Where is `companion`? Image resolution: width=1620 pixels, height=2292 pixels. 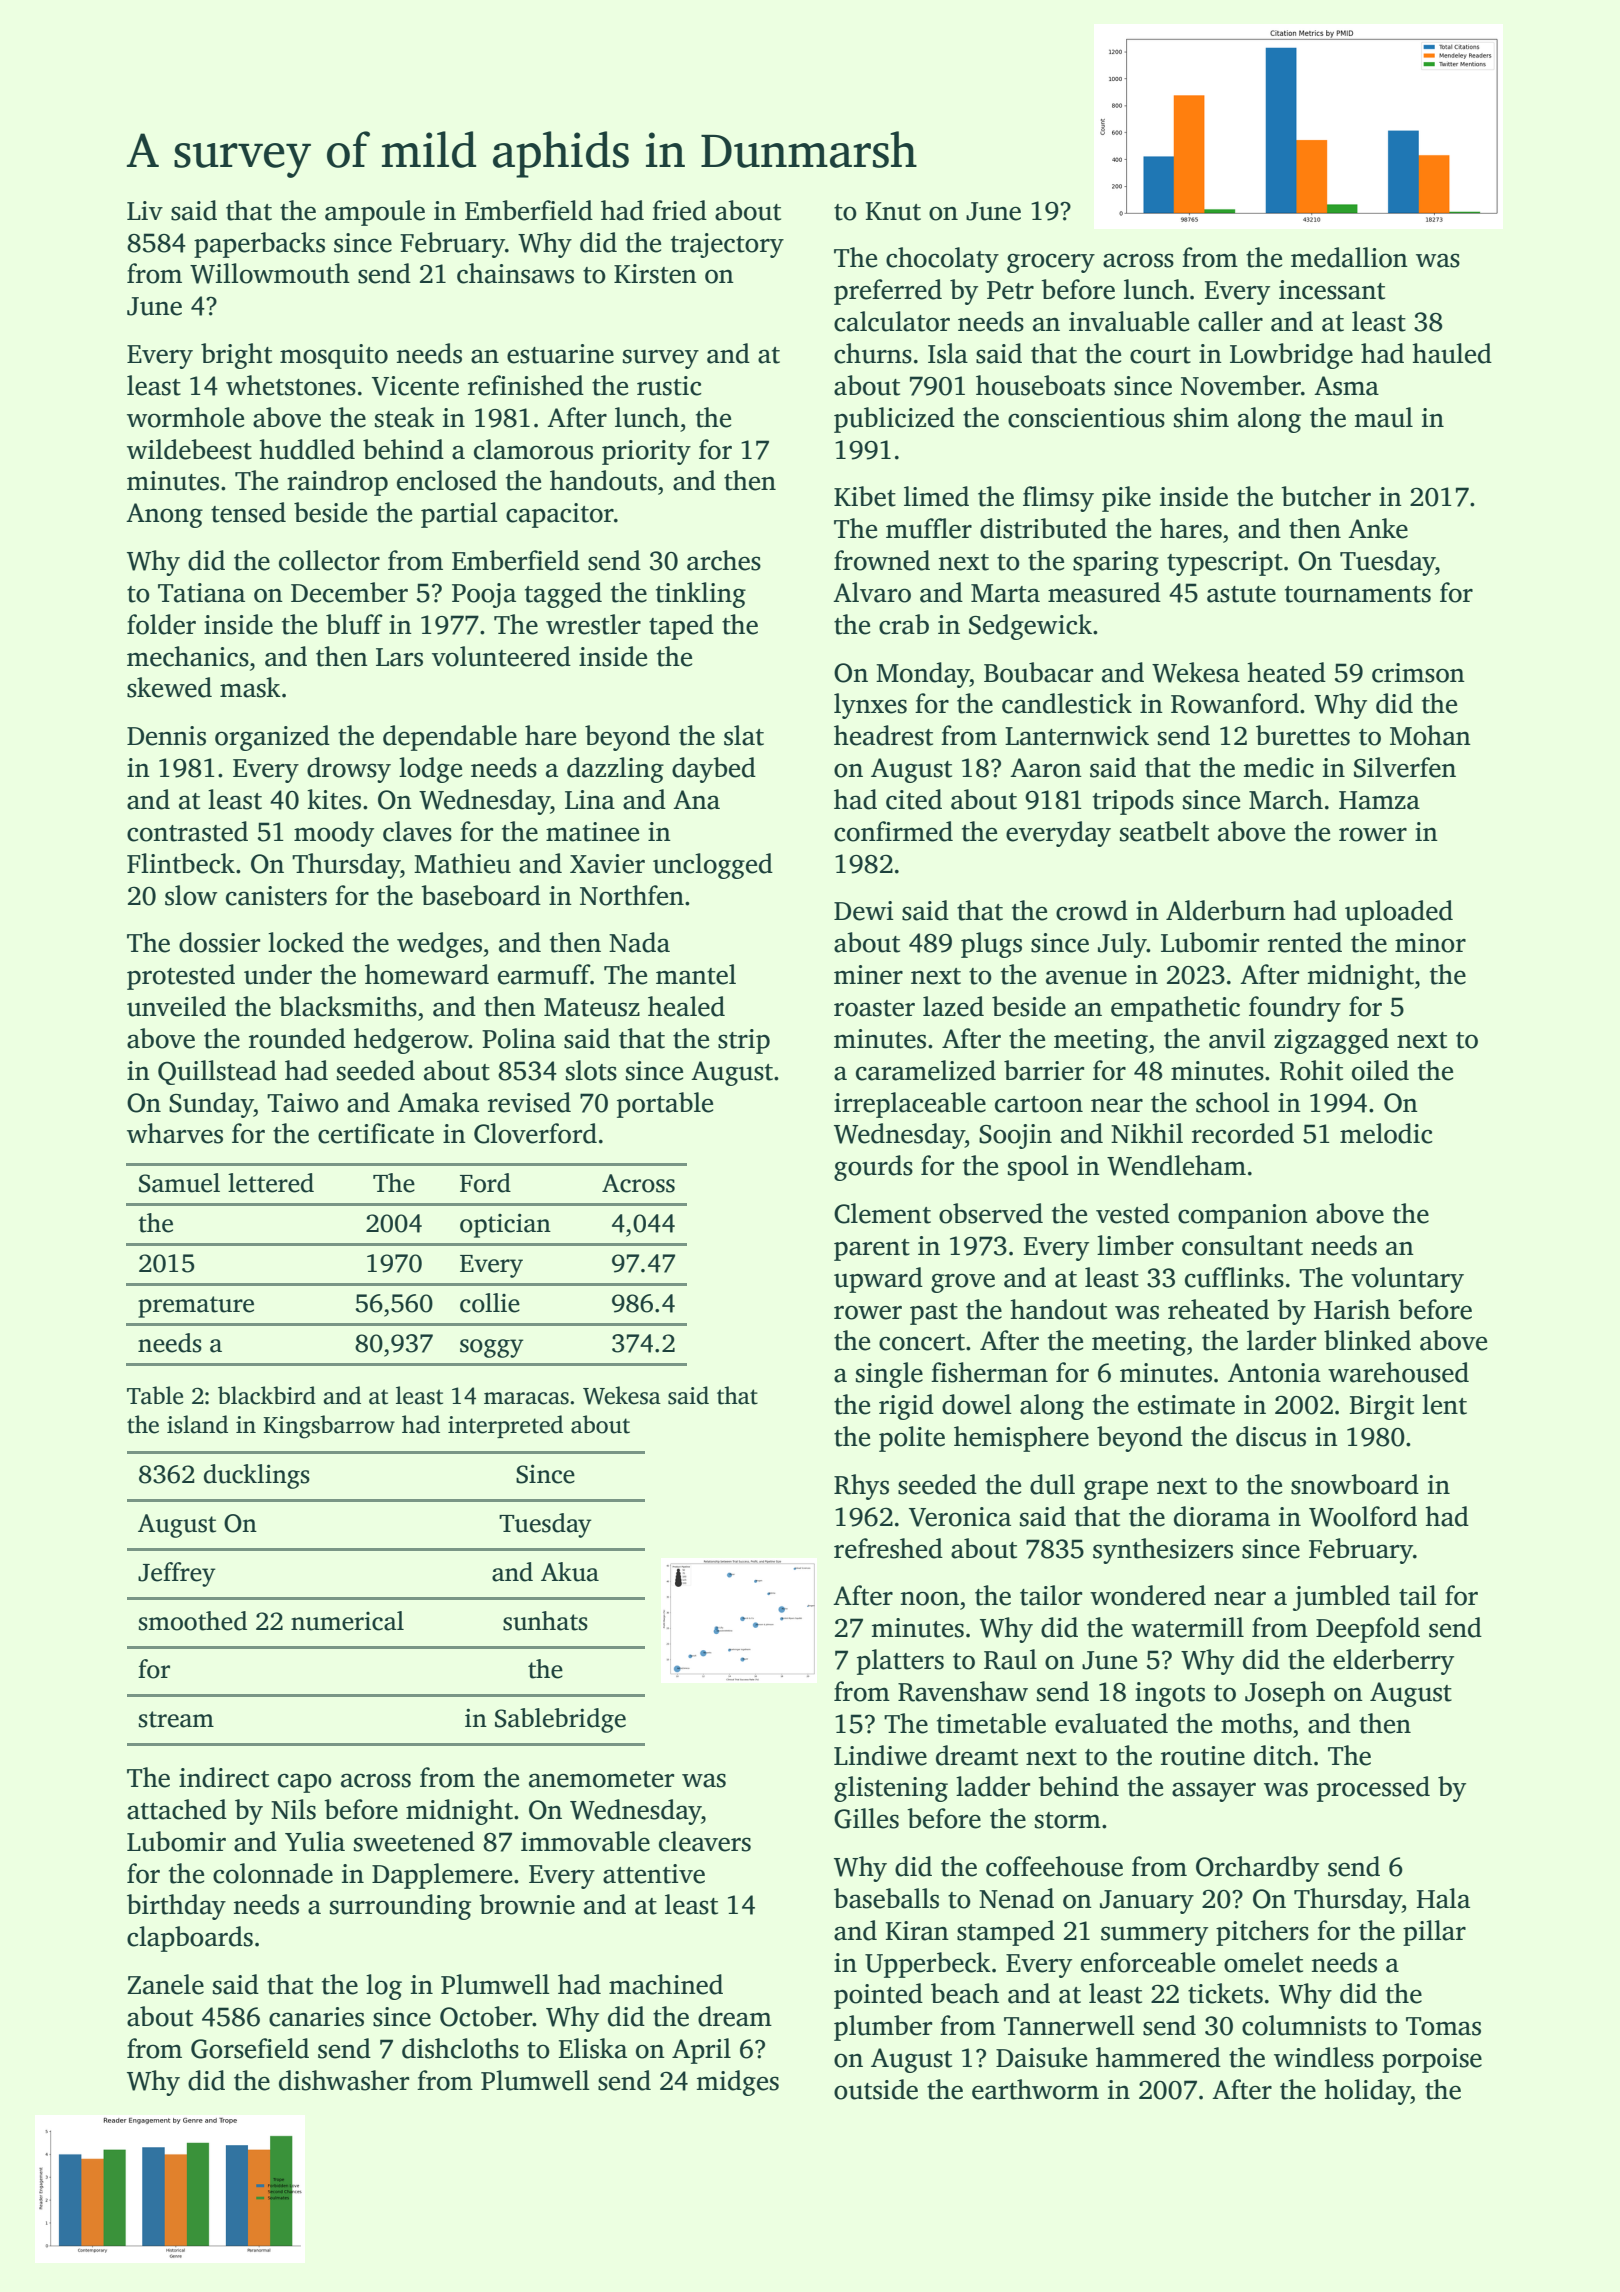 companion is located at coordinates (1243, 1216).
